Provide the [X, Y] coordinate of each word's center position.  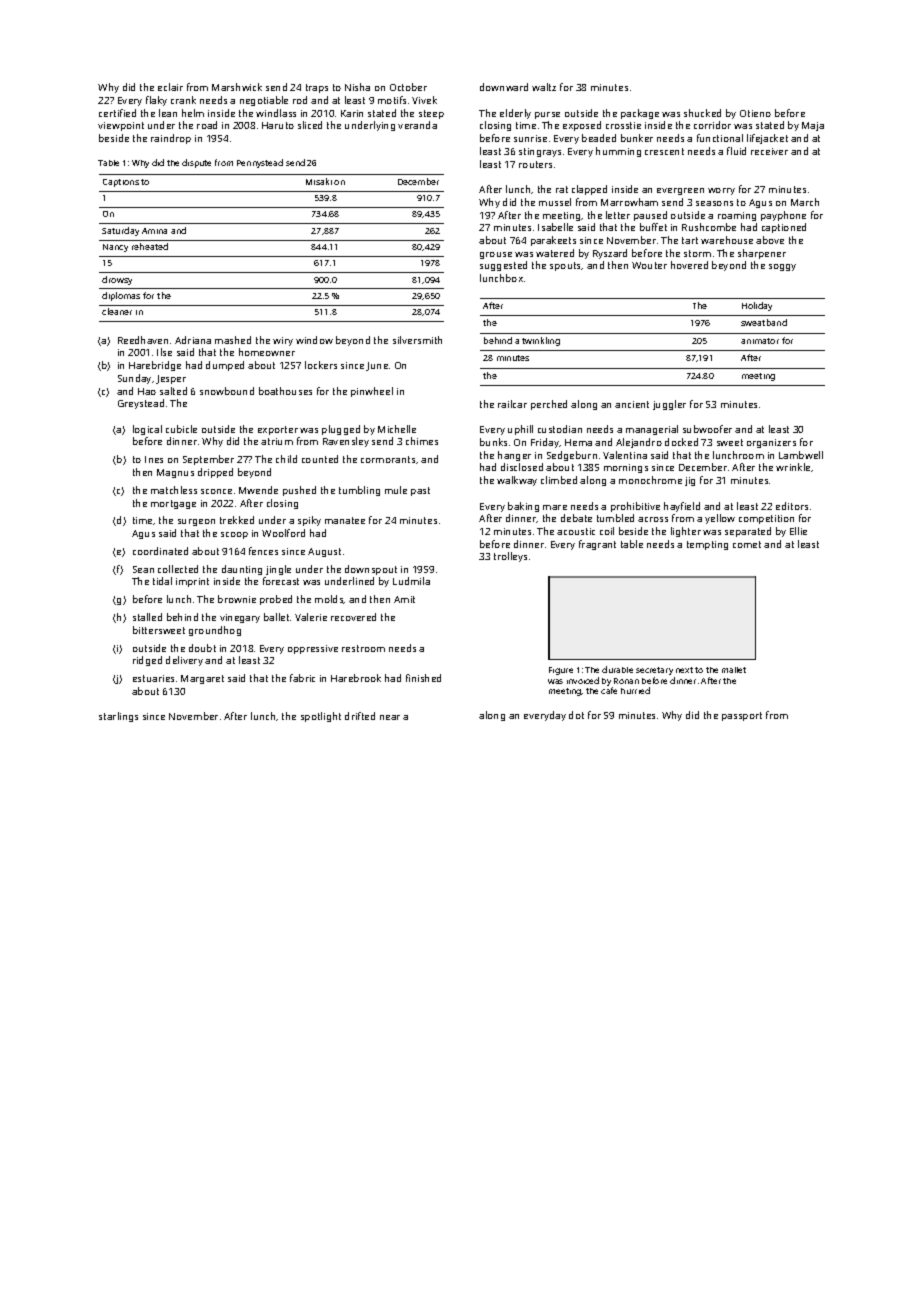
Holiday [757, 306]
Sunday [134, 379]
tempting [707, 545]
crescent [664, 151]
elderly [515, 114]
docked [681, 442]
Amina [154, 231]
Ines [154, 459]
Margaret [202, 679]
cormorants [388, 459]
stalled [147, 617]
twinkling [541, 341]
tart [690, 240]
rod [300, 100]
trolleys [510, 557]
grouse [496, 255]
